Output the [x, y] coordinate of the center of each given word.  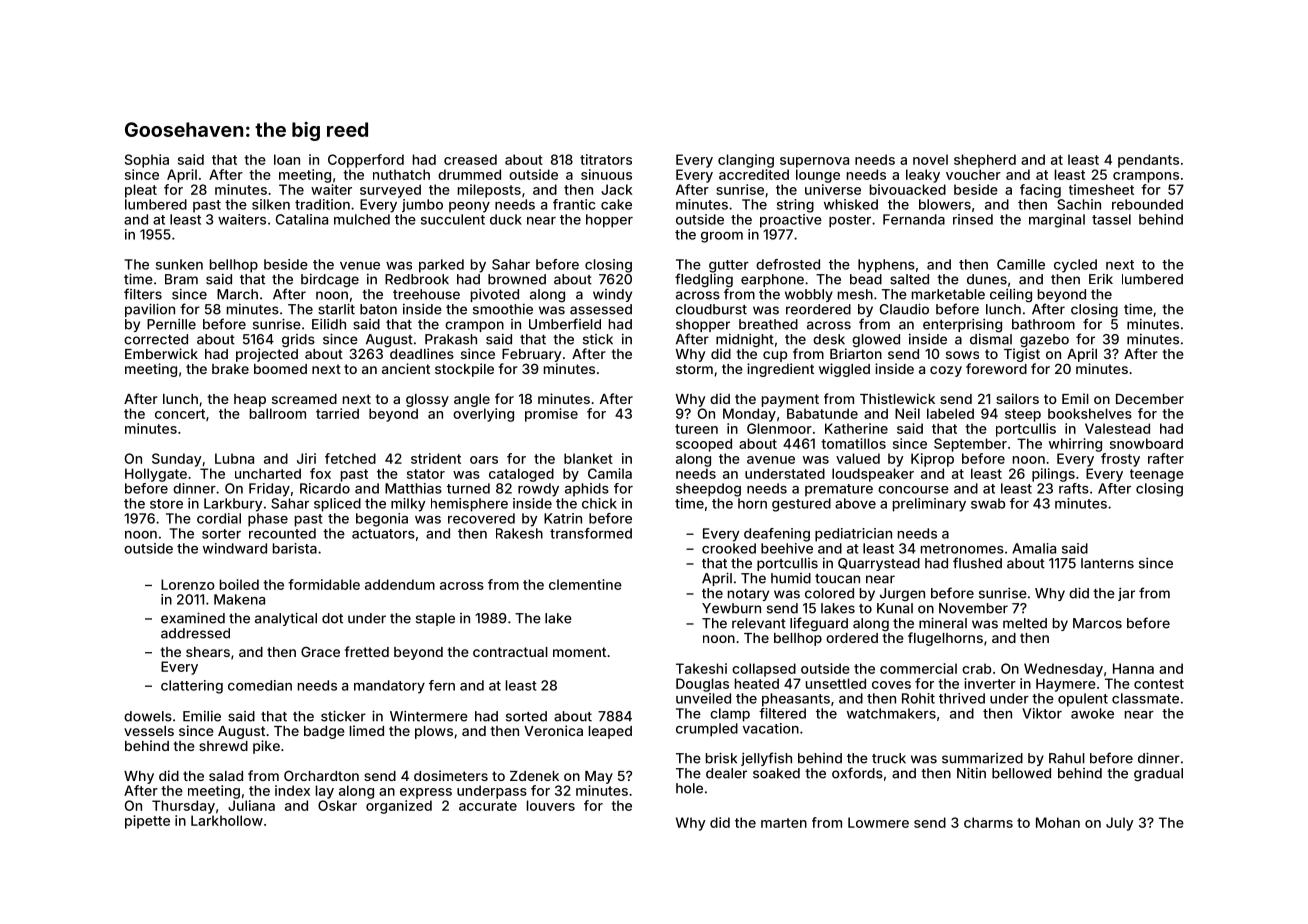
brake [230, 369]
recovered [481, 518]
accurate [488, 806]
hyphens [886, 266]
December [1150, 399]
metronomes [962, 549]
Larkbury [233, 505]
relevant [759, 623]
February [531, 355]
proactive [791, 221]
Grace [320, 651]
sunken [179, 264]
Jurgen [902, 595]
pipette [147, 822]
